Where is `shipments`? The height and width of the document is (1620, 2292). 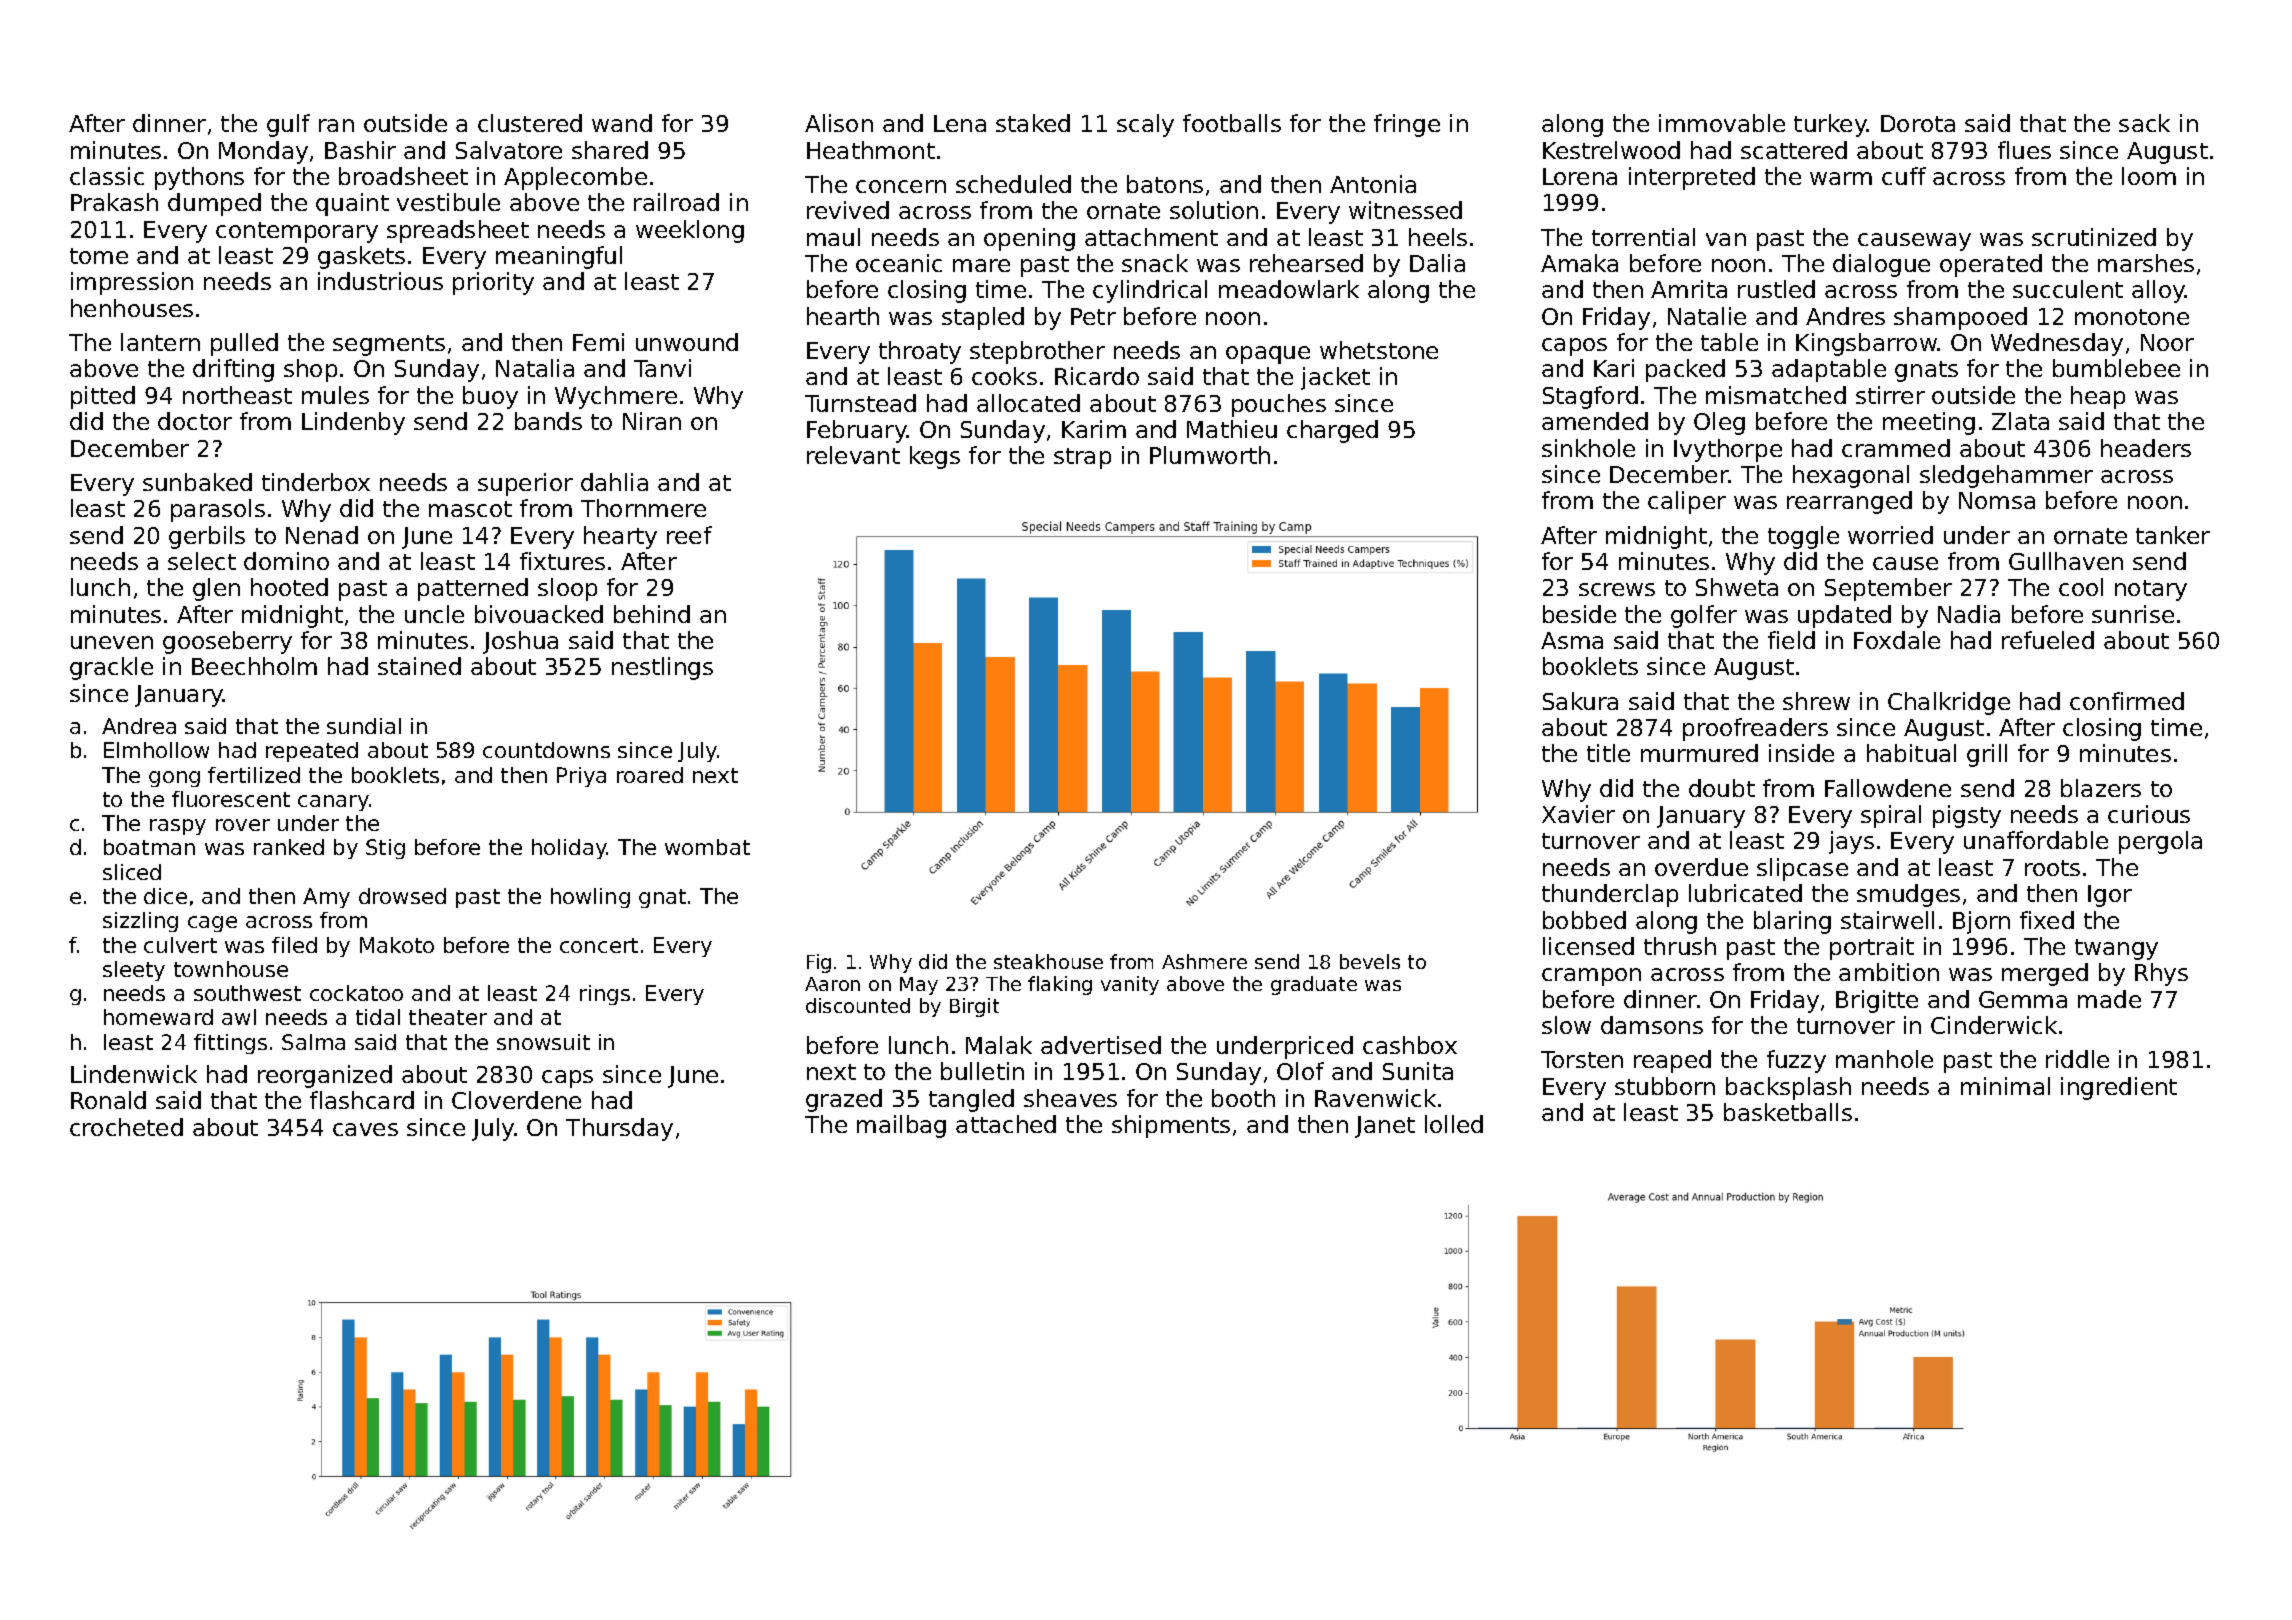 shipments is located at coordinates (1171, 1126).
